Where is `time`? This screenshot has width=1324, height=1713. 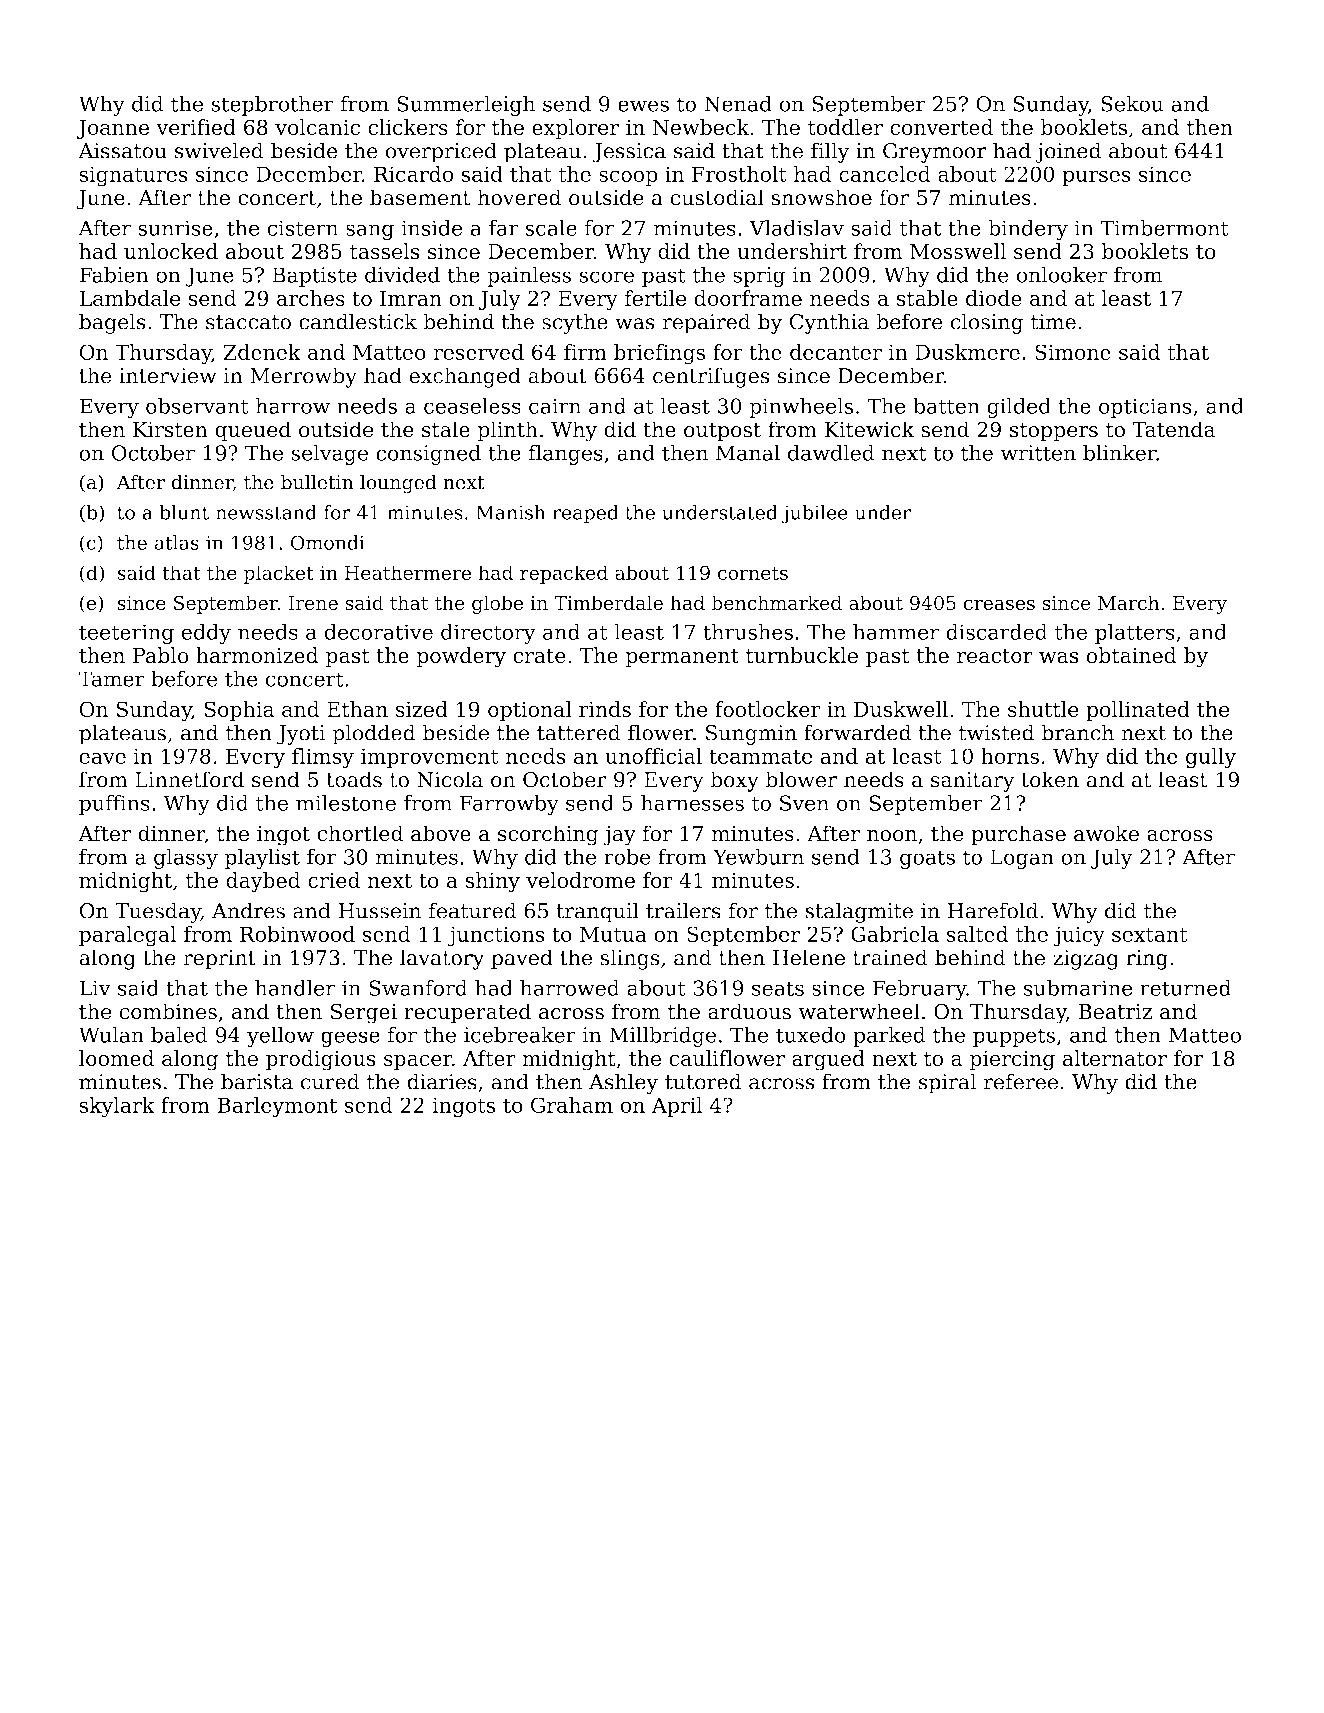
time is located at coordinates (1053, 322).
